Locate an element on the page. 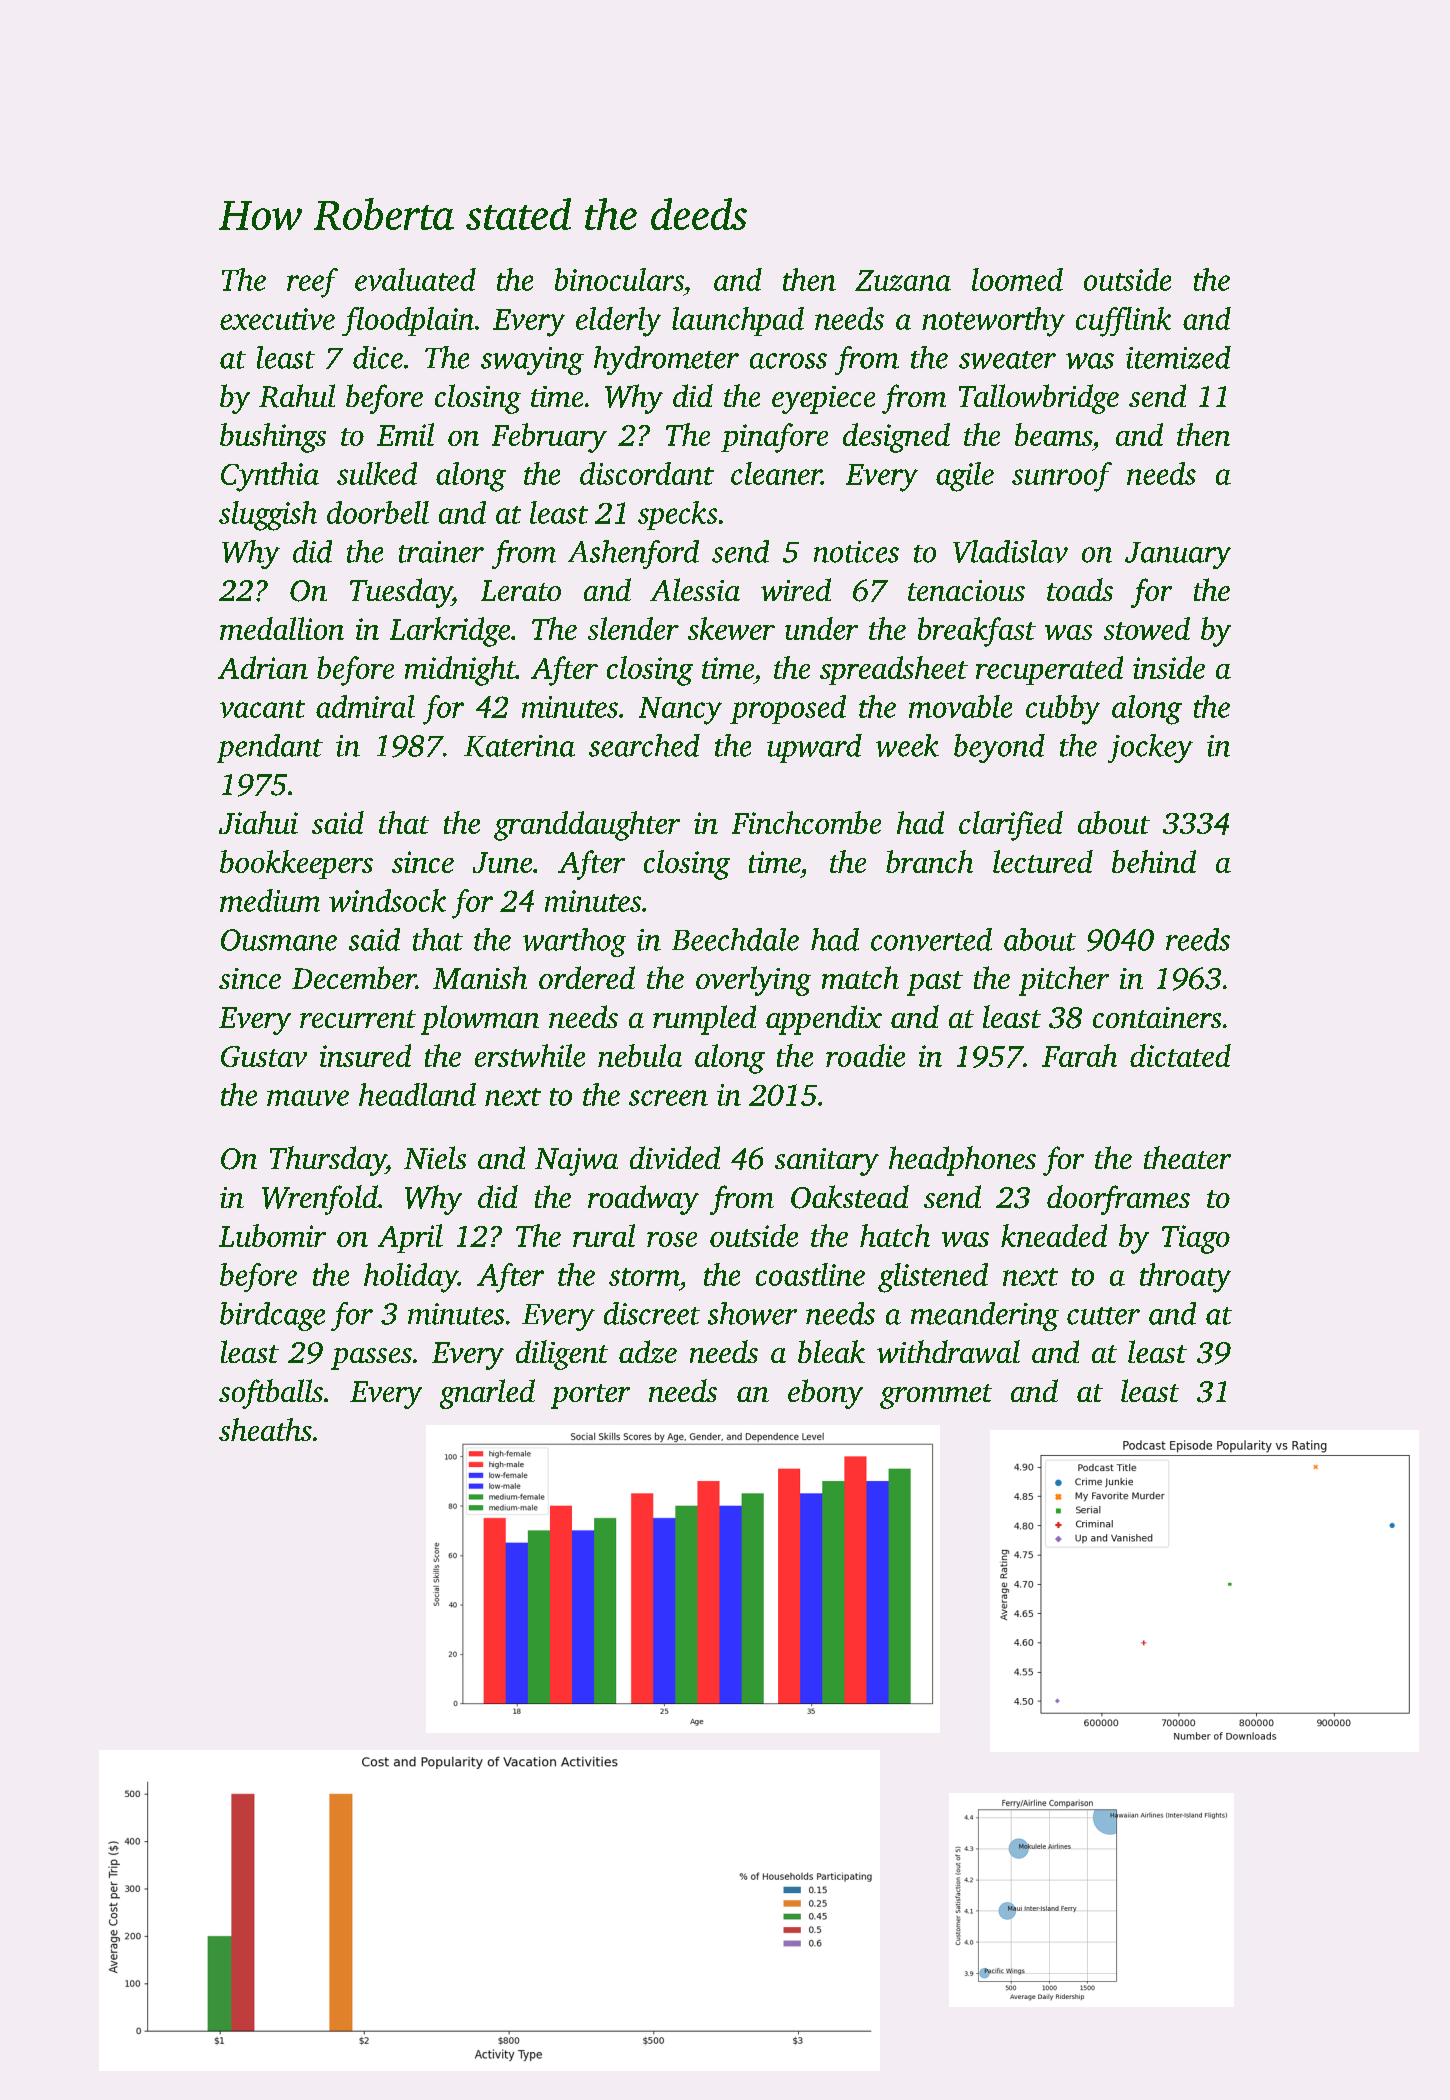  sheaths is located at coordinates (265, 1429).
